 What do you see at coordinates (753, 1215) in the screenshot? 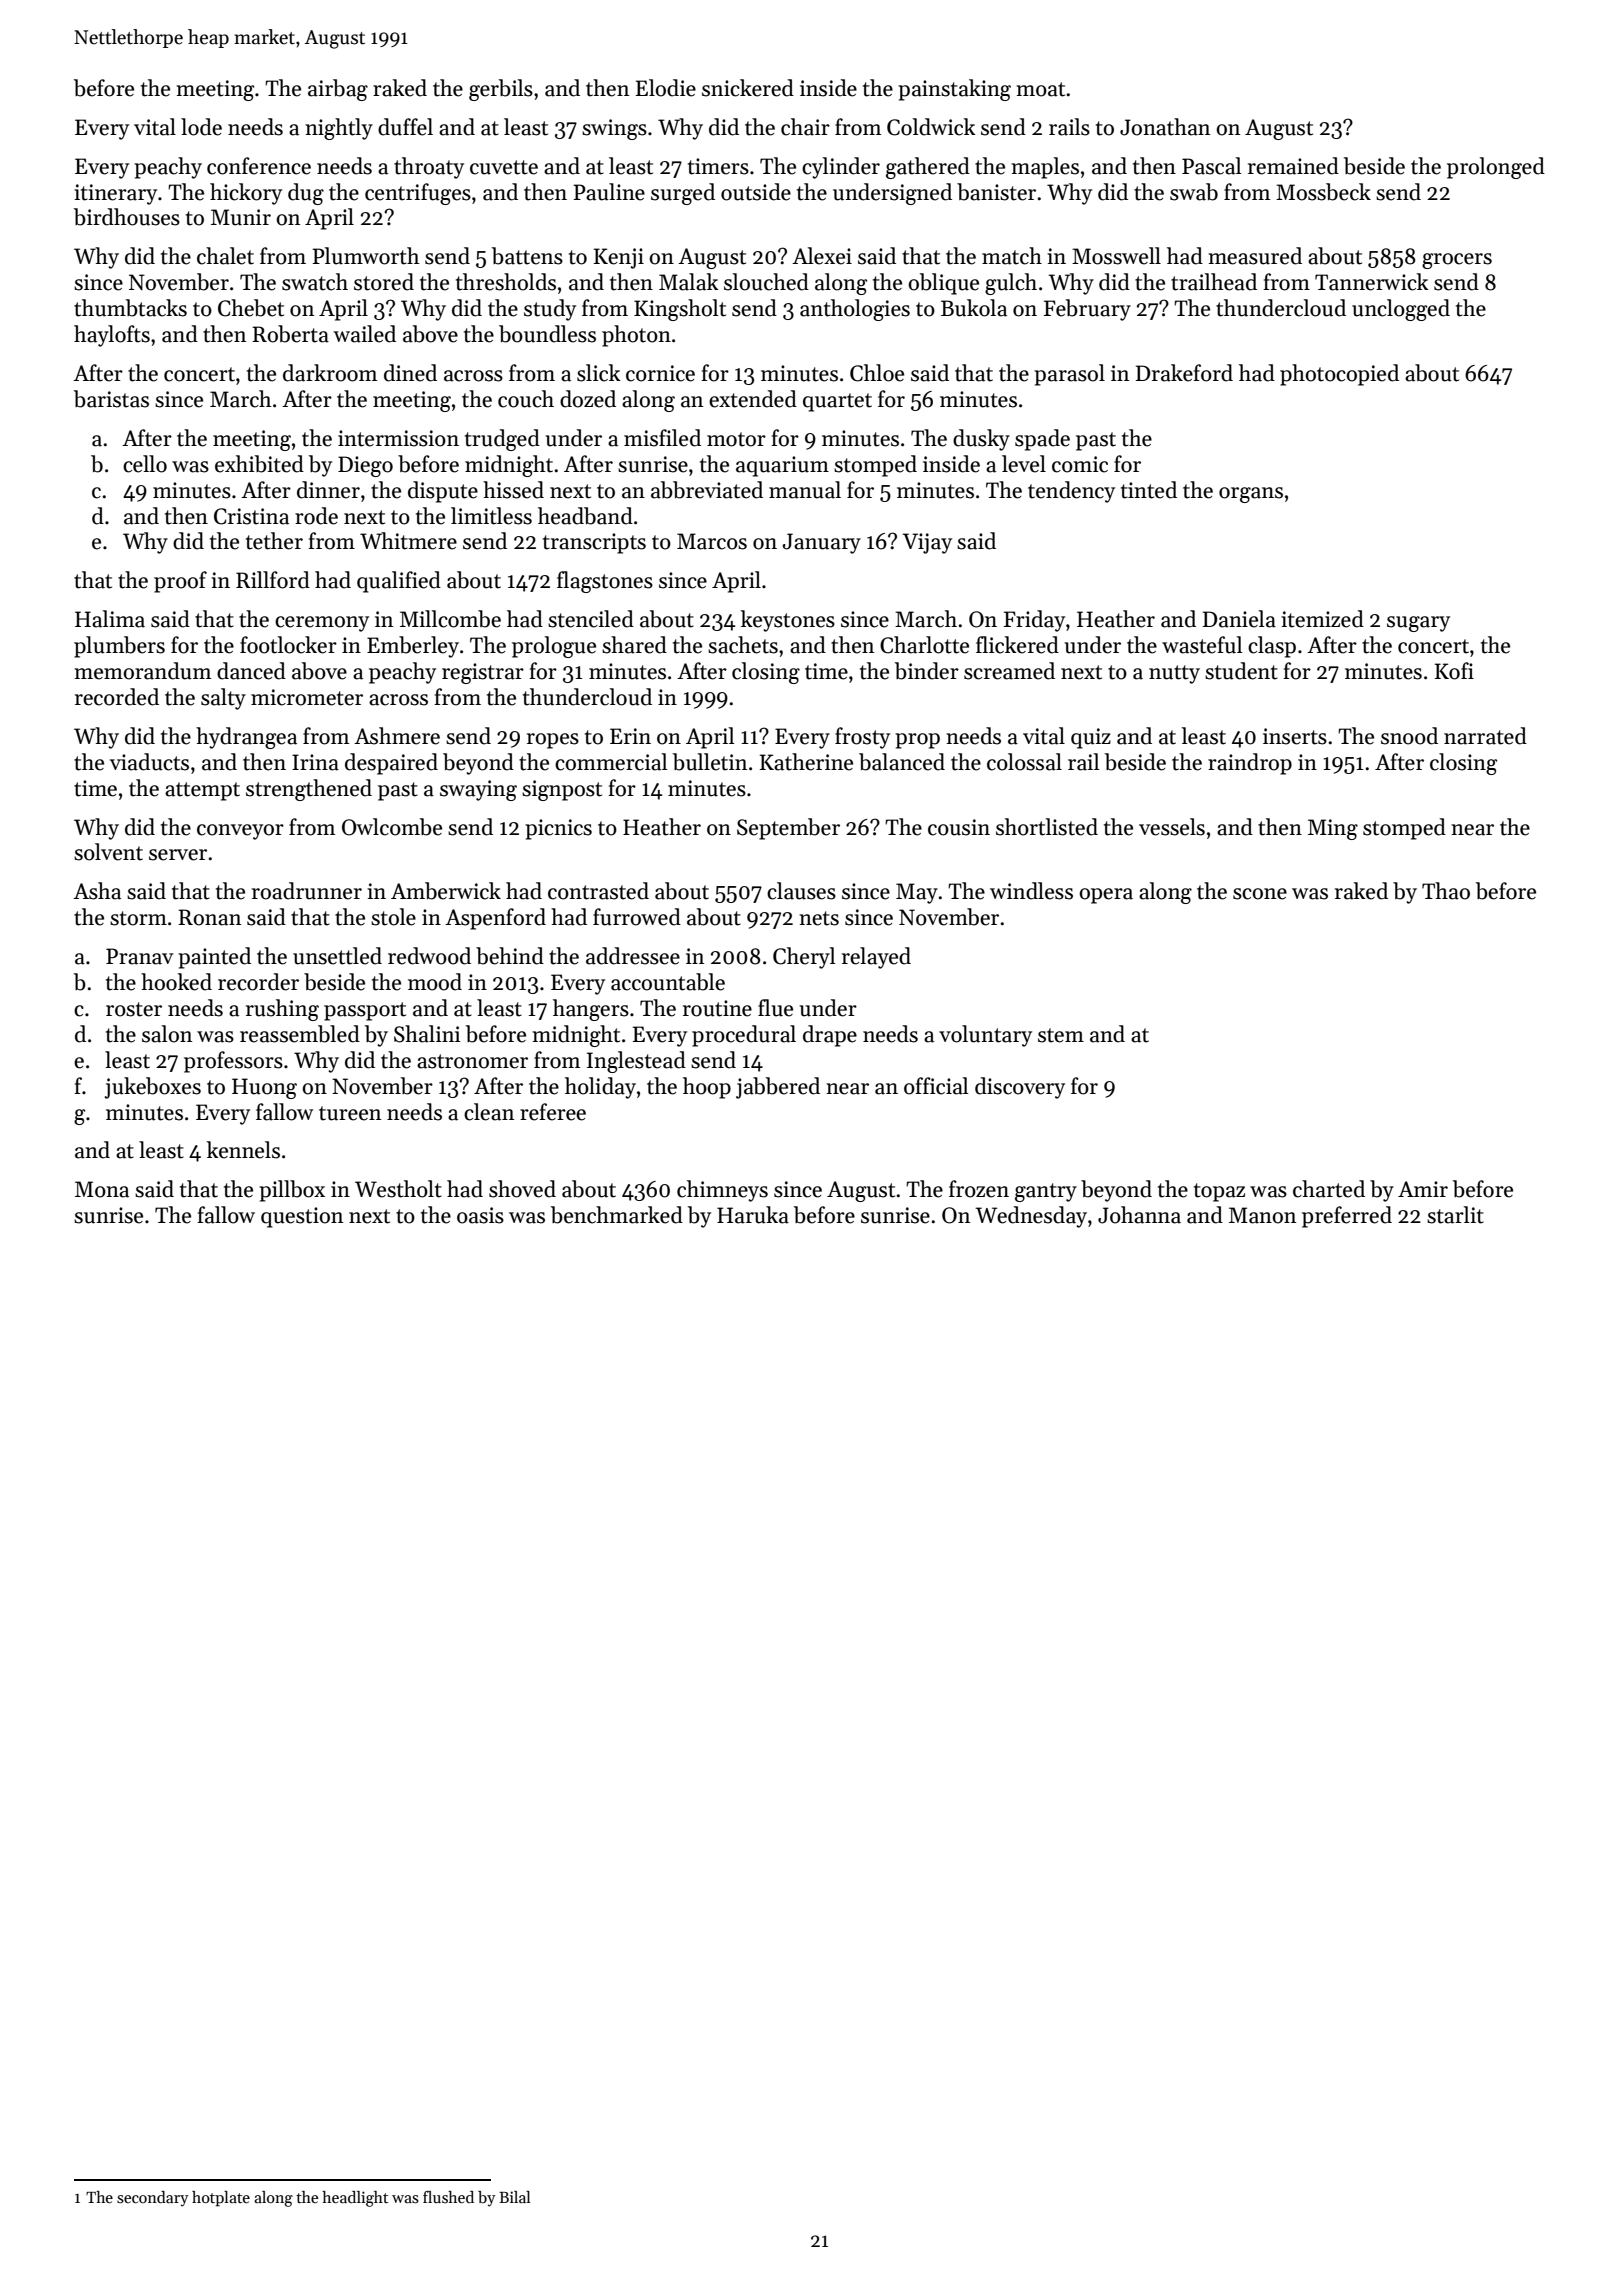
I see `Haruka` at bounding box center [753, 1215].
